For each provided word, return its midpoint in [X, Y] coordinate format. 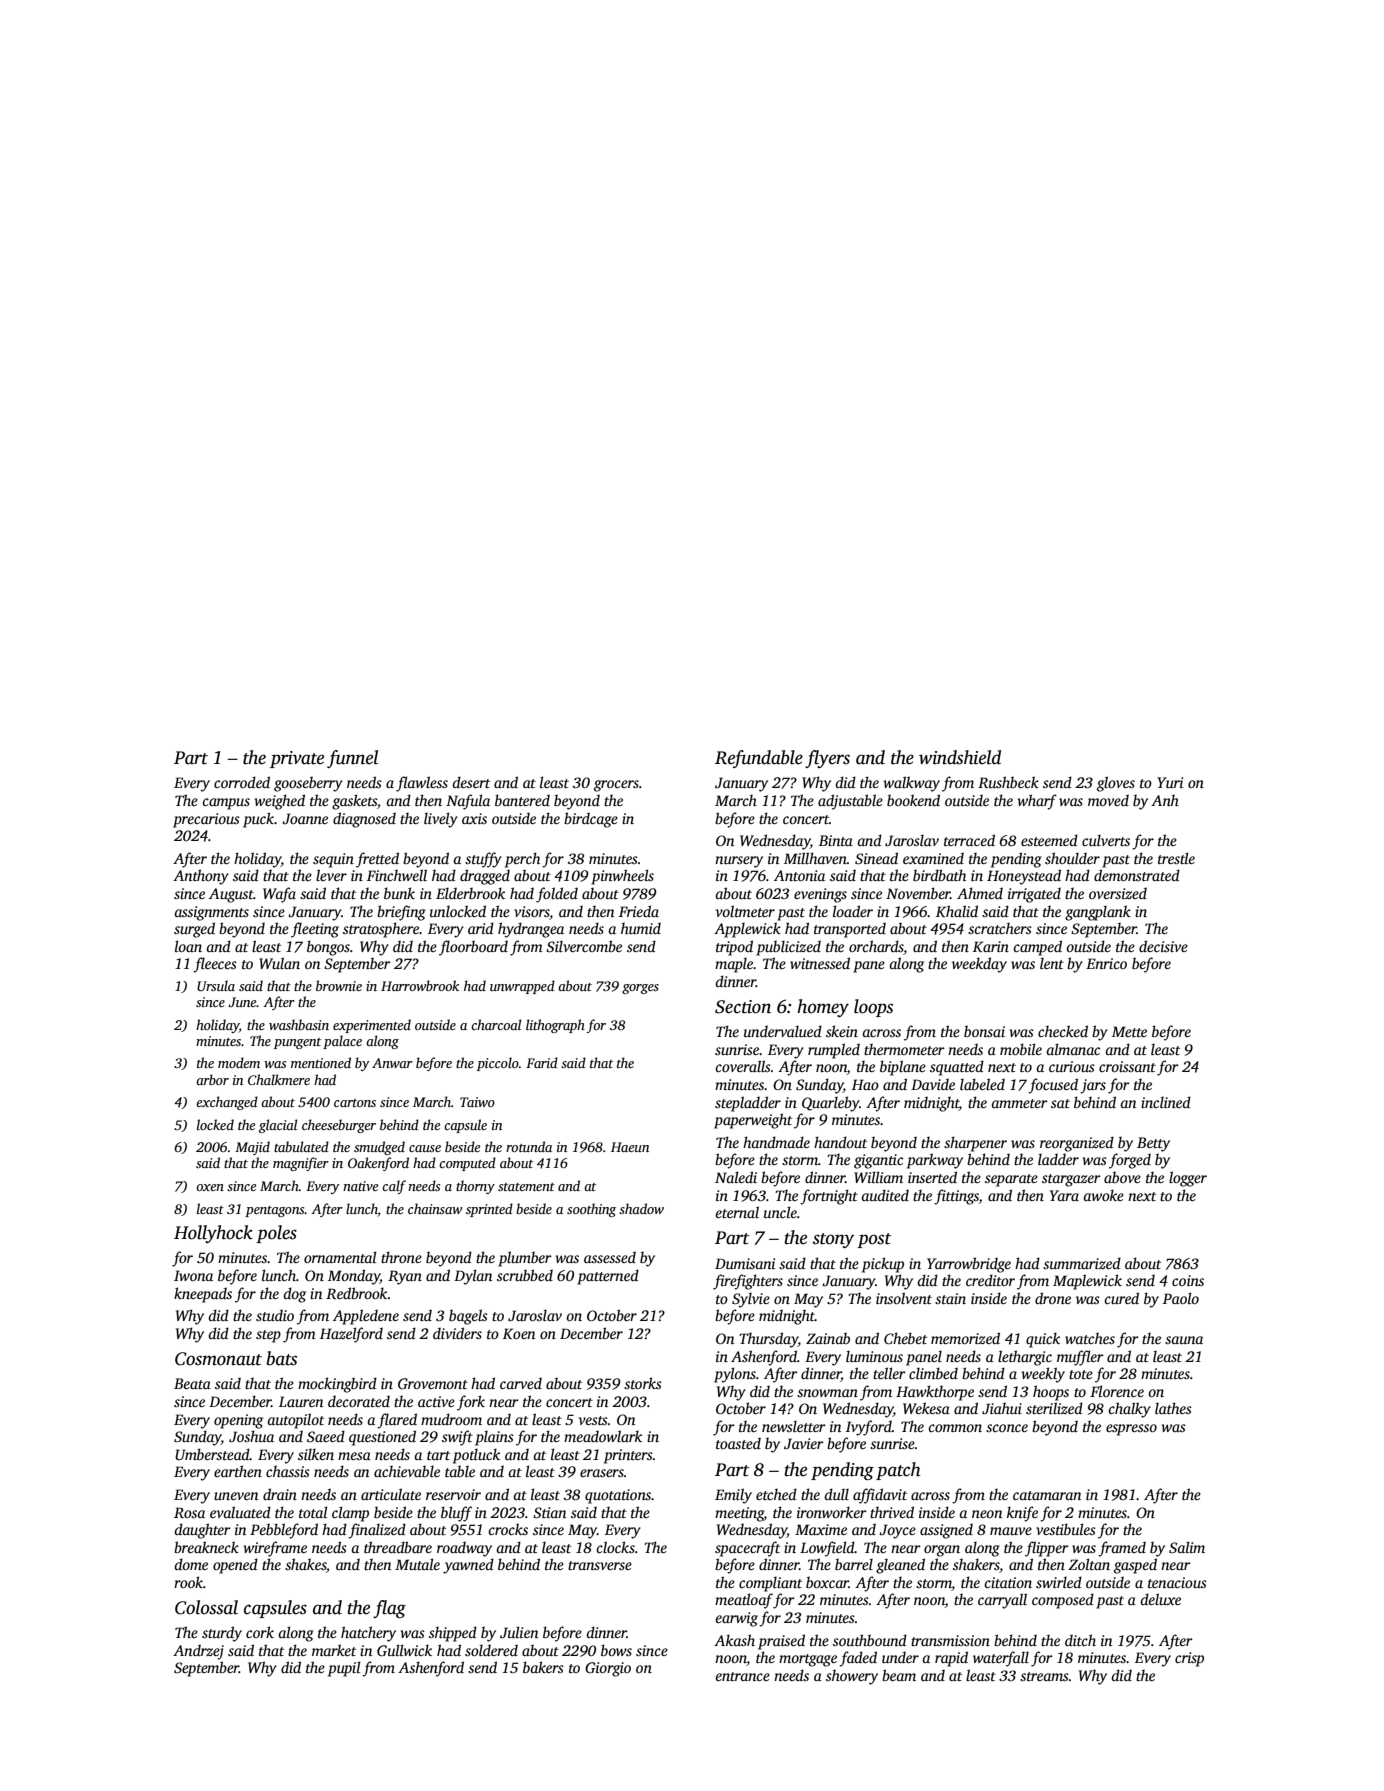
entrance [742, 1676]
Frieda [639, 911]
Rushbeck [1008, 782]
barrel [854, 1564]
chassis [288, 1471]
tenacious [1177, 1582]
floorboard [473, 948]
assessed [610, 1257]
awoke [1103, 1195]
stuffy [483, 860]
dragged [485, 877]
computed [467, 1164]
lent [1052, 963]
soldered [491, 1650]
